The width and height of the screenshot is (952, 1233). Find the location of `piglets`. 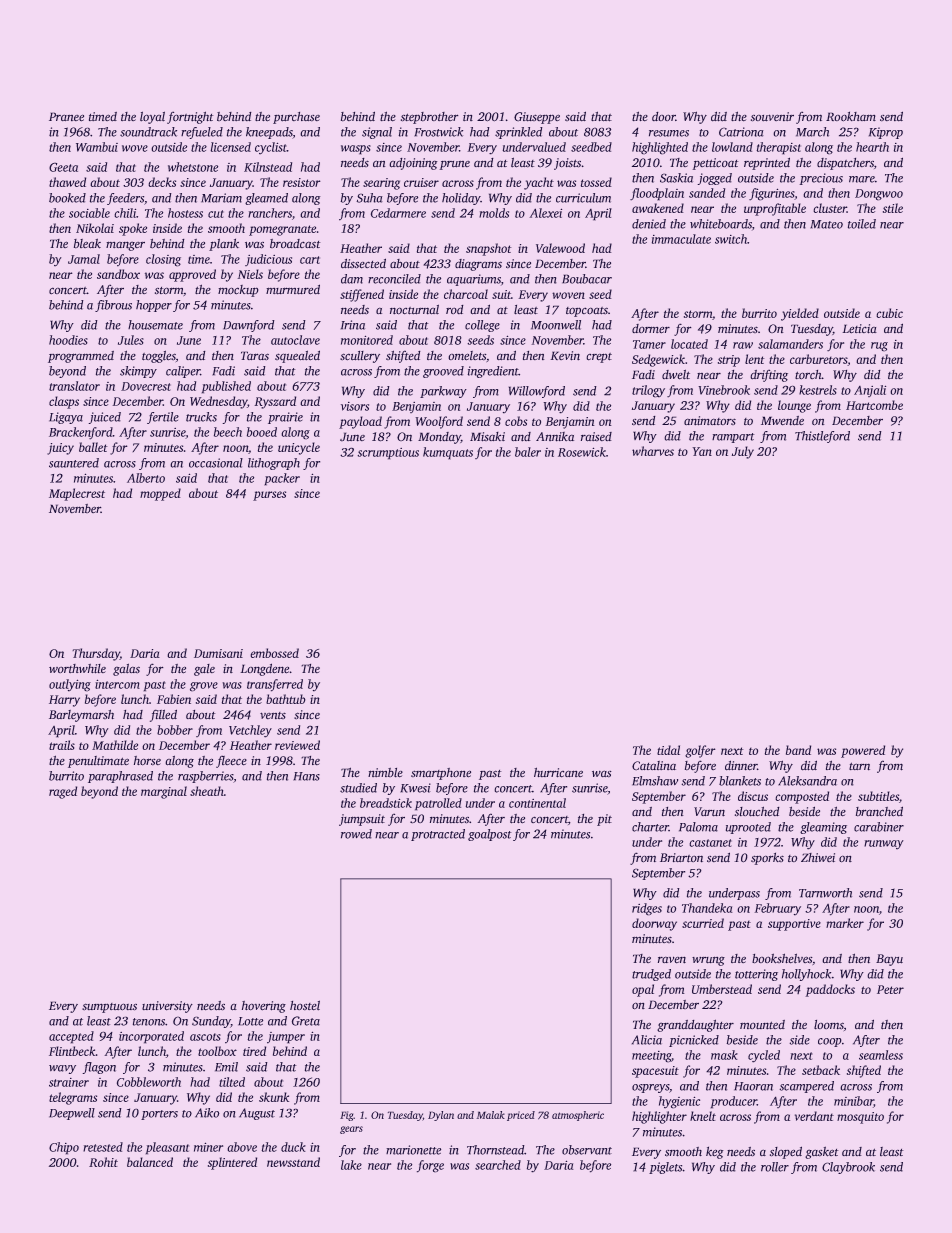

piglets is located at coordinates (665, 1168).
